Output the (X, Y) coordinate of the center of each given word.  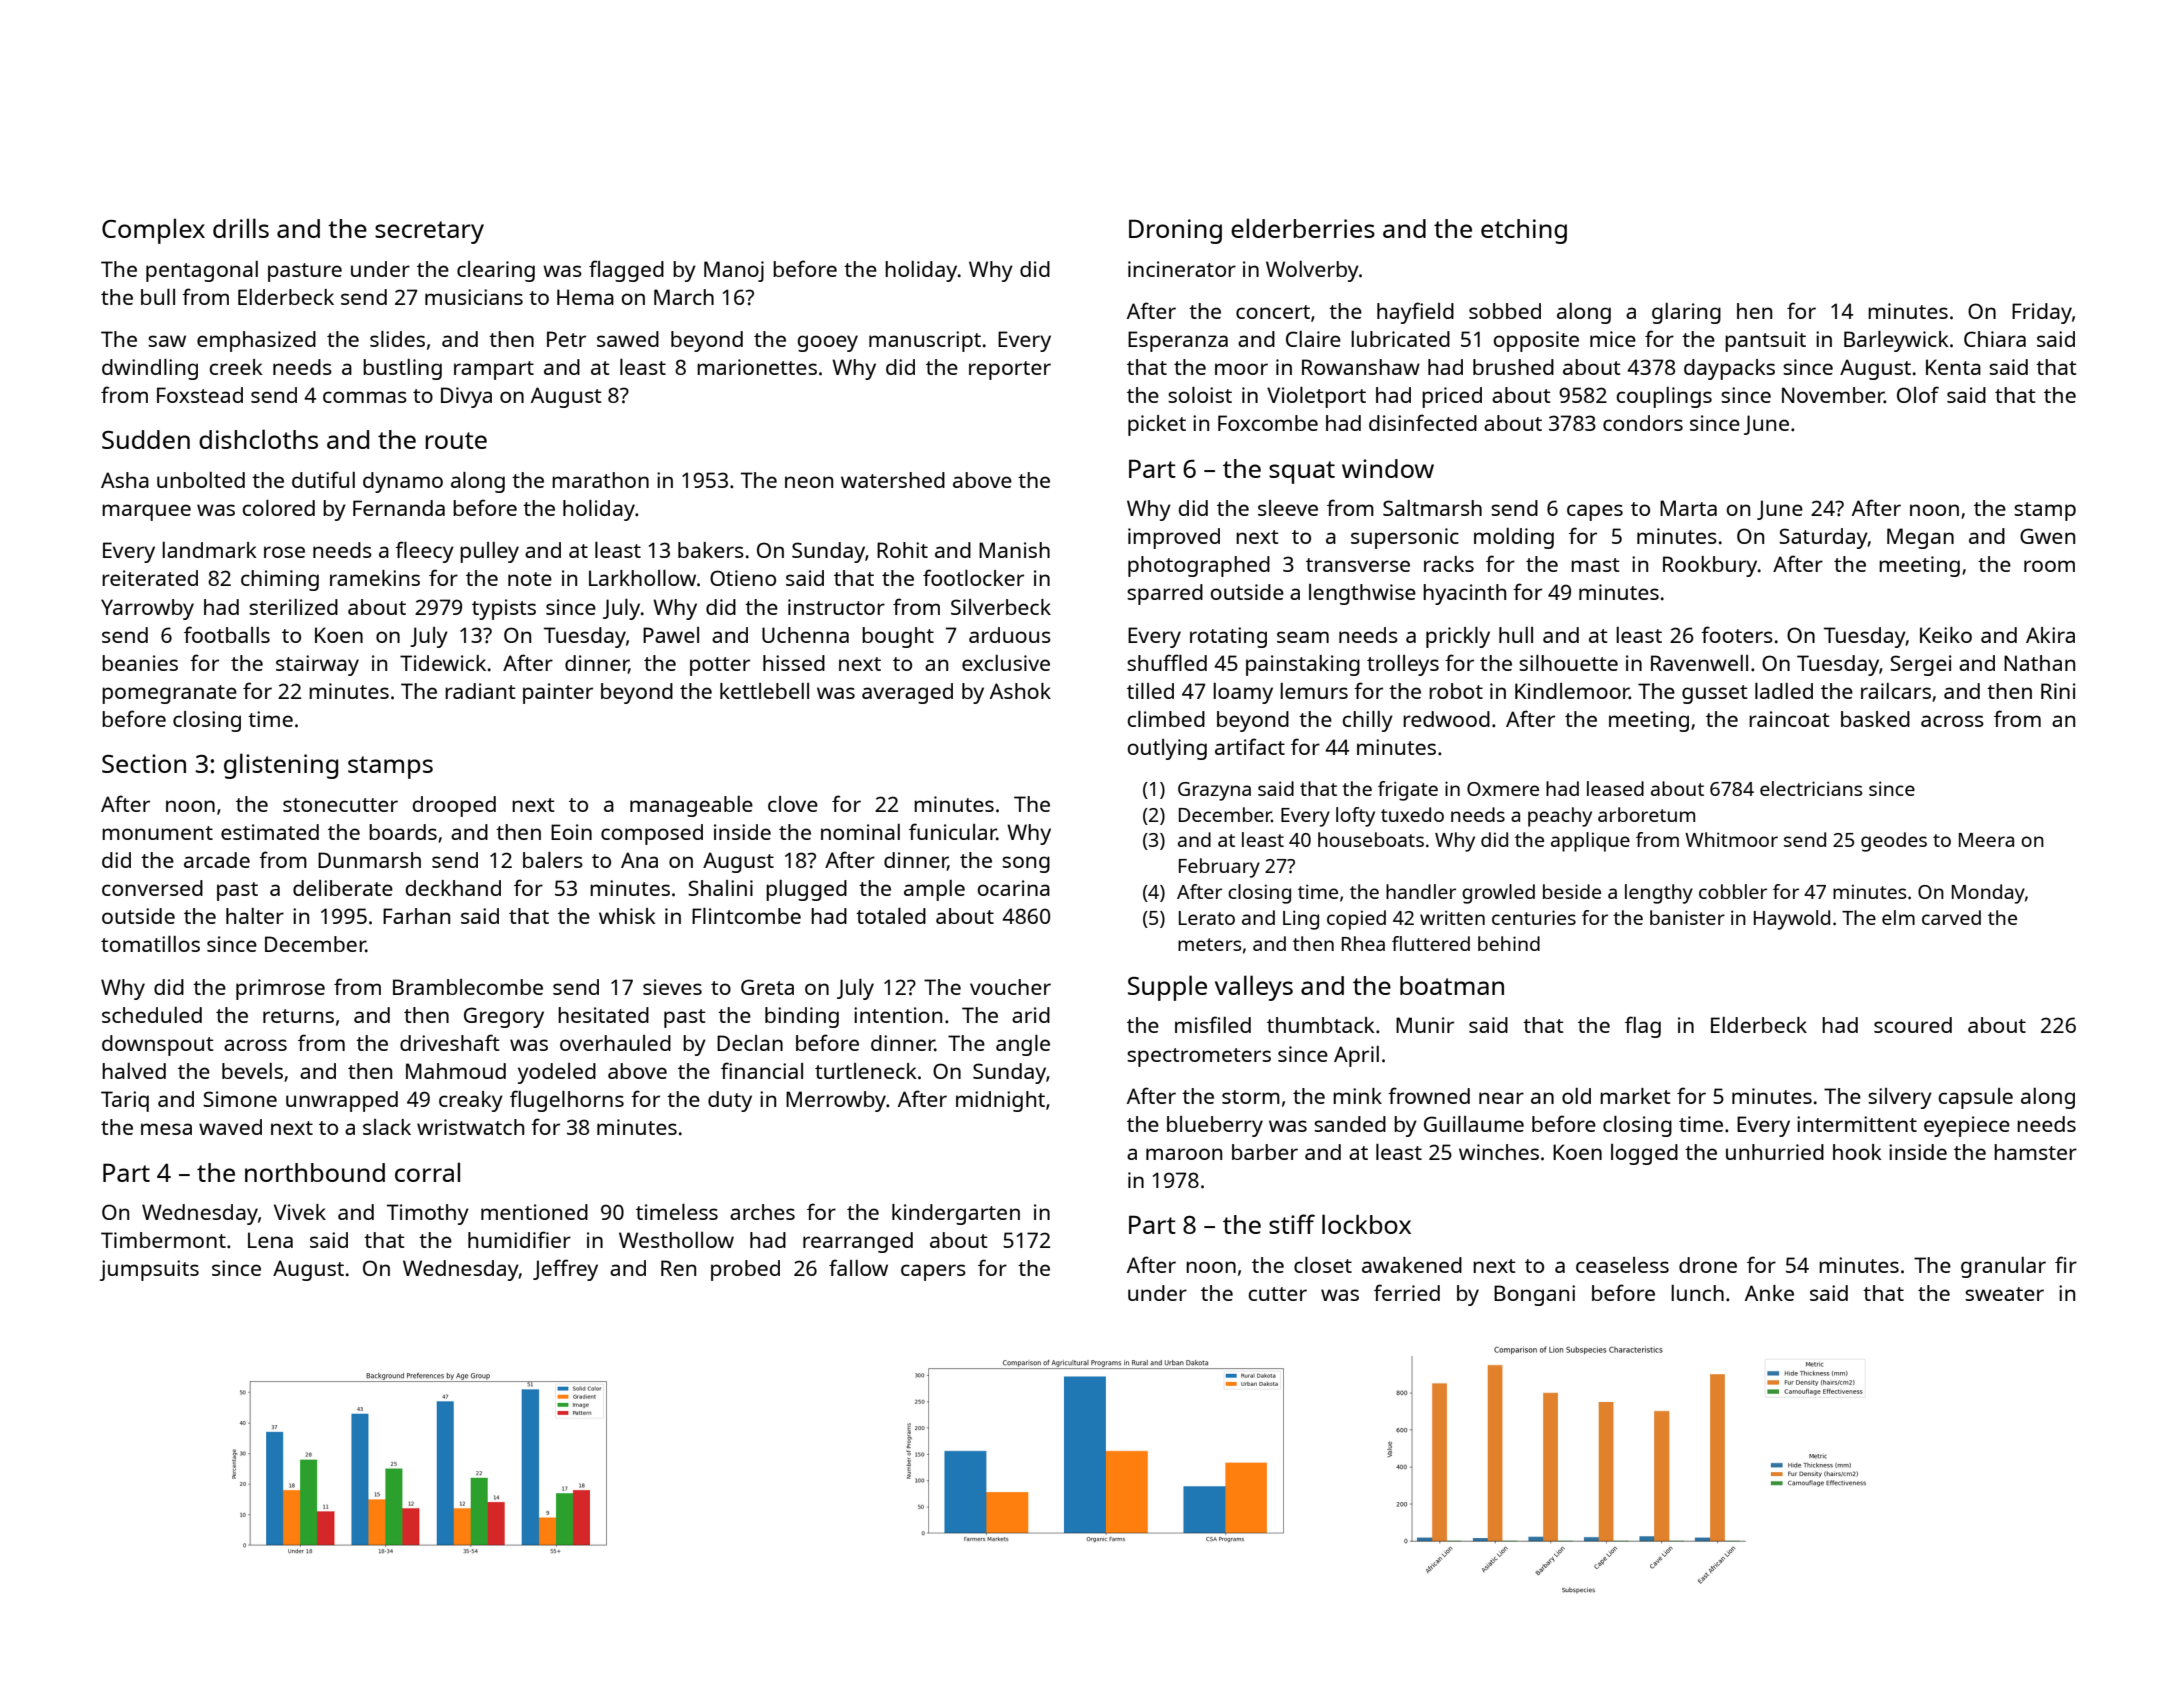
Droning (1175, 231)
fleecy (424, 552)
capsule (1975, 1098)
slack (387, 1127)
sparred (1165, 594)
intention (898, 1015)
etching (1524, 231)
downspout (157, 1045)
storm (1251, 1097)
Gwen (2047, 536)
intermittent (1857, 1124)
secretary (429, 232)
